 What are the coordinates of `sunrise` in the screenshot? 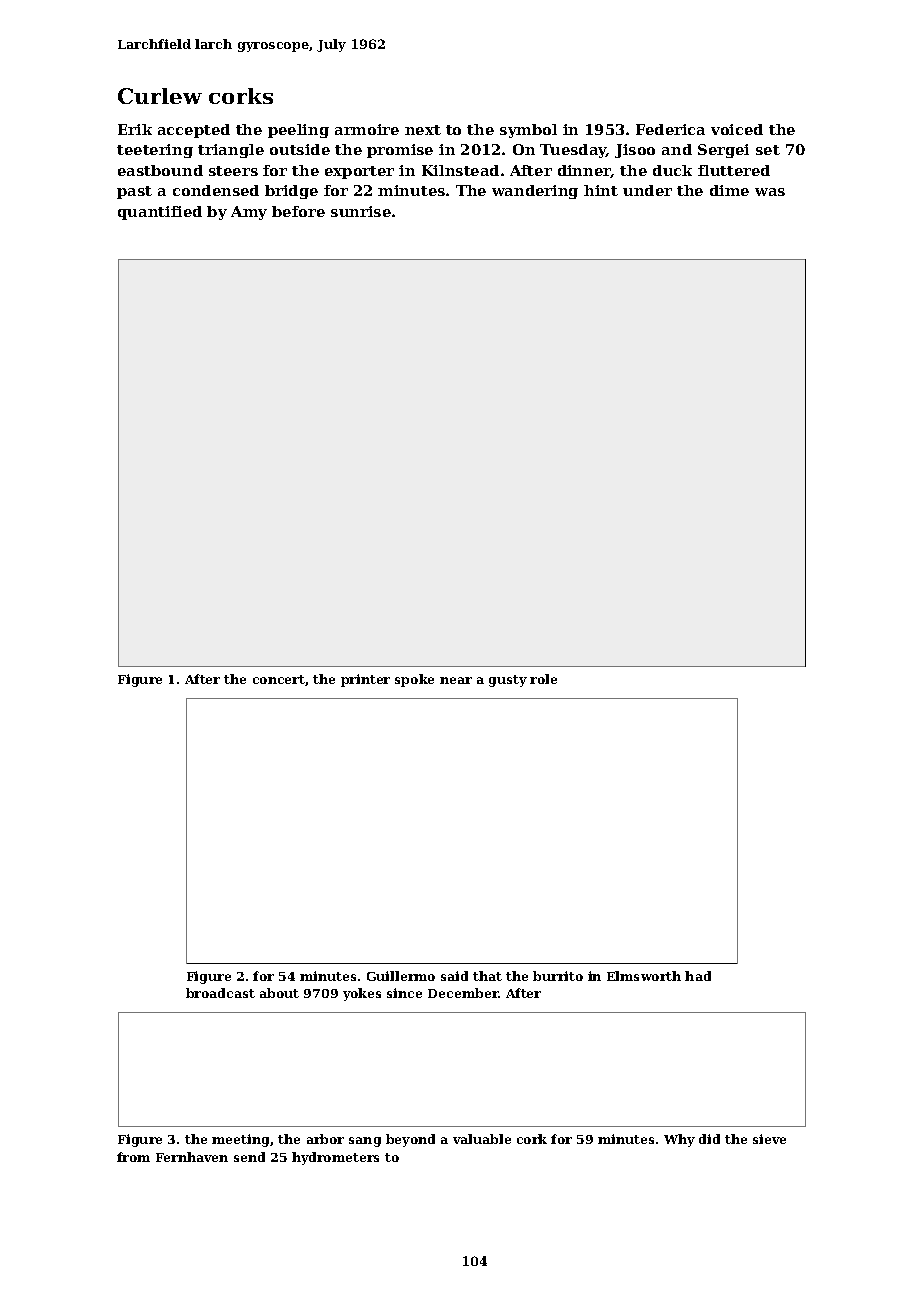 It's located at (361, 211).
